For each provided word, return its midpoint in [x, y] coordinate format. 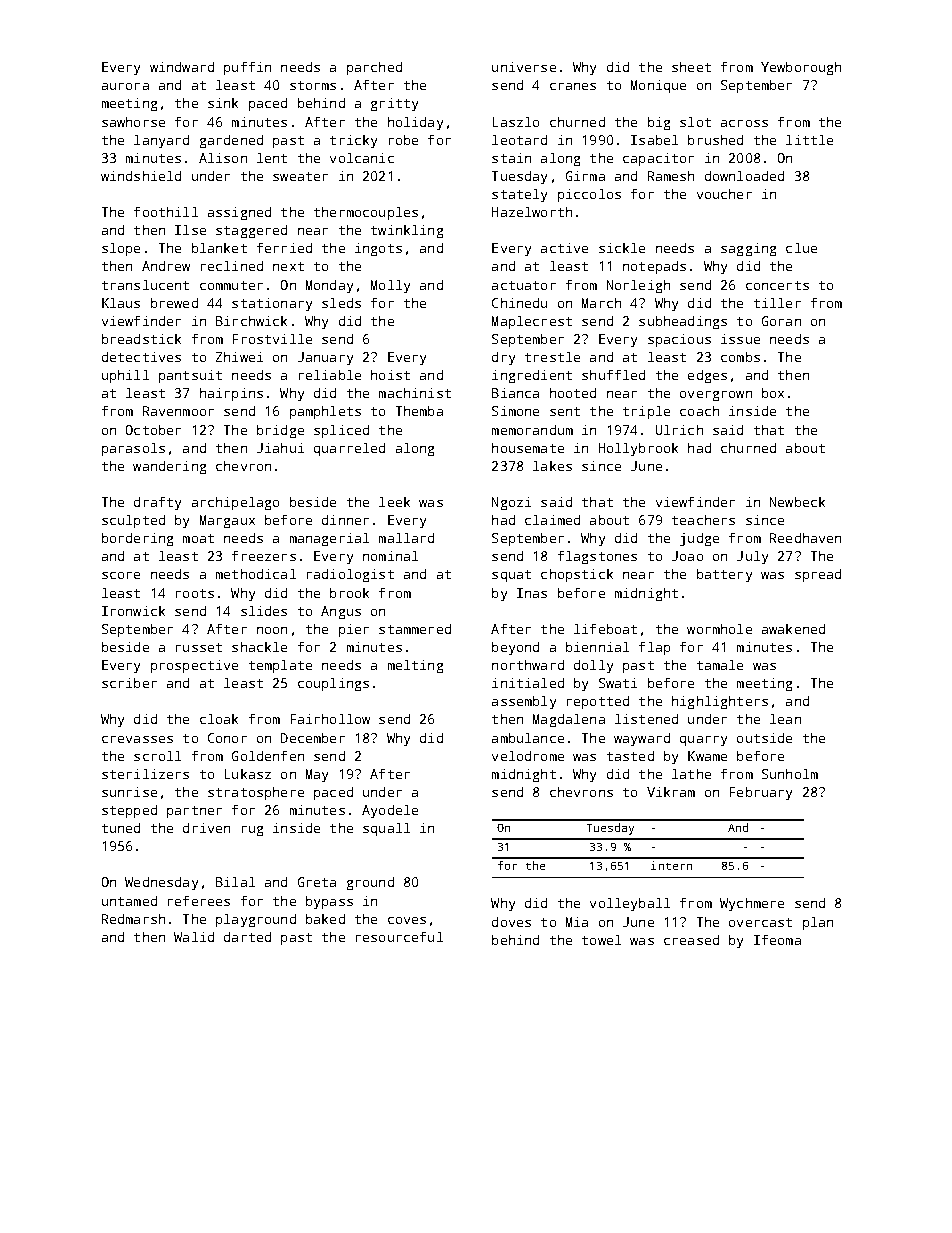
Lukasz [248, 774]
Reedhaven [805, 538]
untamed [129, 901]
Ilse [190, 230]
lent [272, 158]
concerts [777, 285]
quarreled [349, 449]
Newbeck [797, 502]
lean [785, 719]
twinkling [407, 231]
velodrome [528, 756]
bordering [137, 539]
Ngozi [511, 503]
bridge [280, 431]
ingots [378, 249]
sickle [622, 248]
